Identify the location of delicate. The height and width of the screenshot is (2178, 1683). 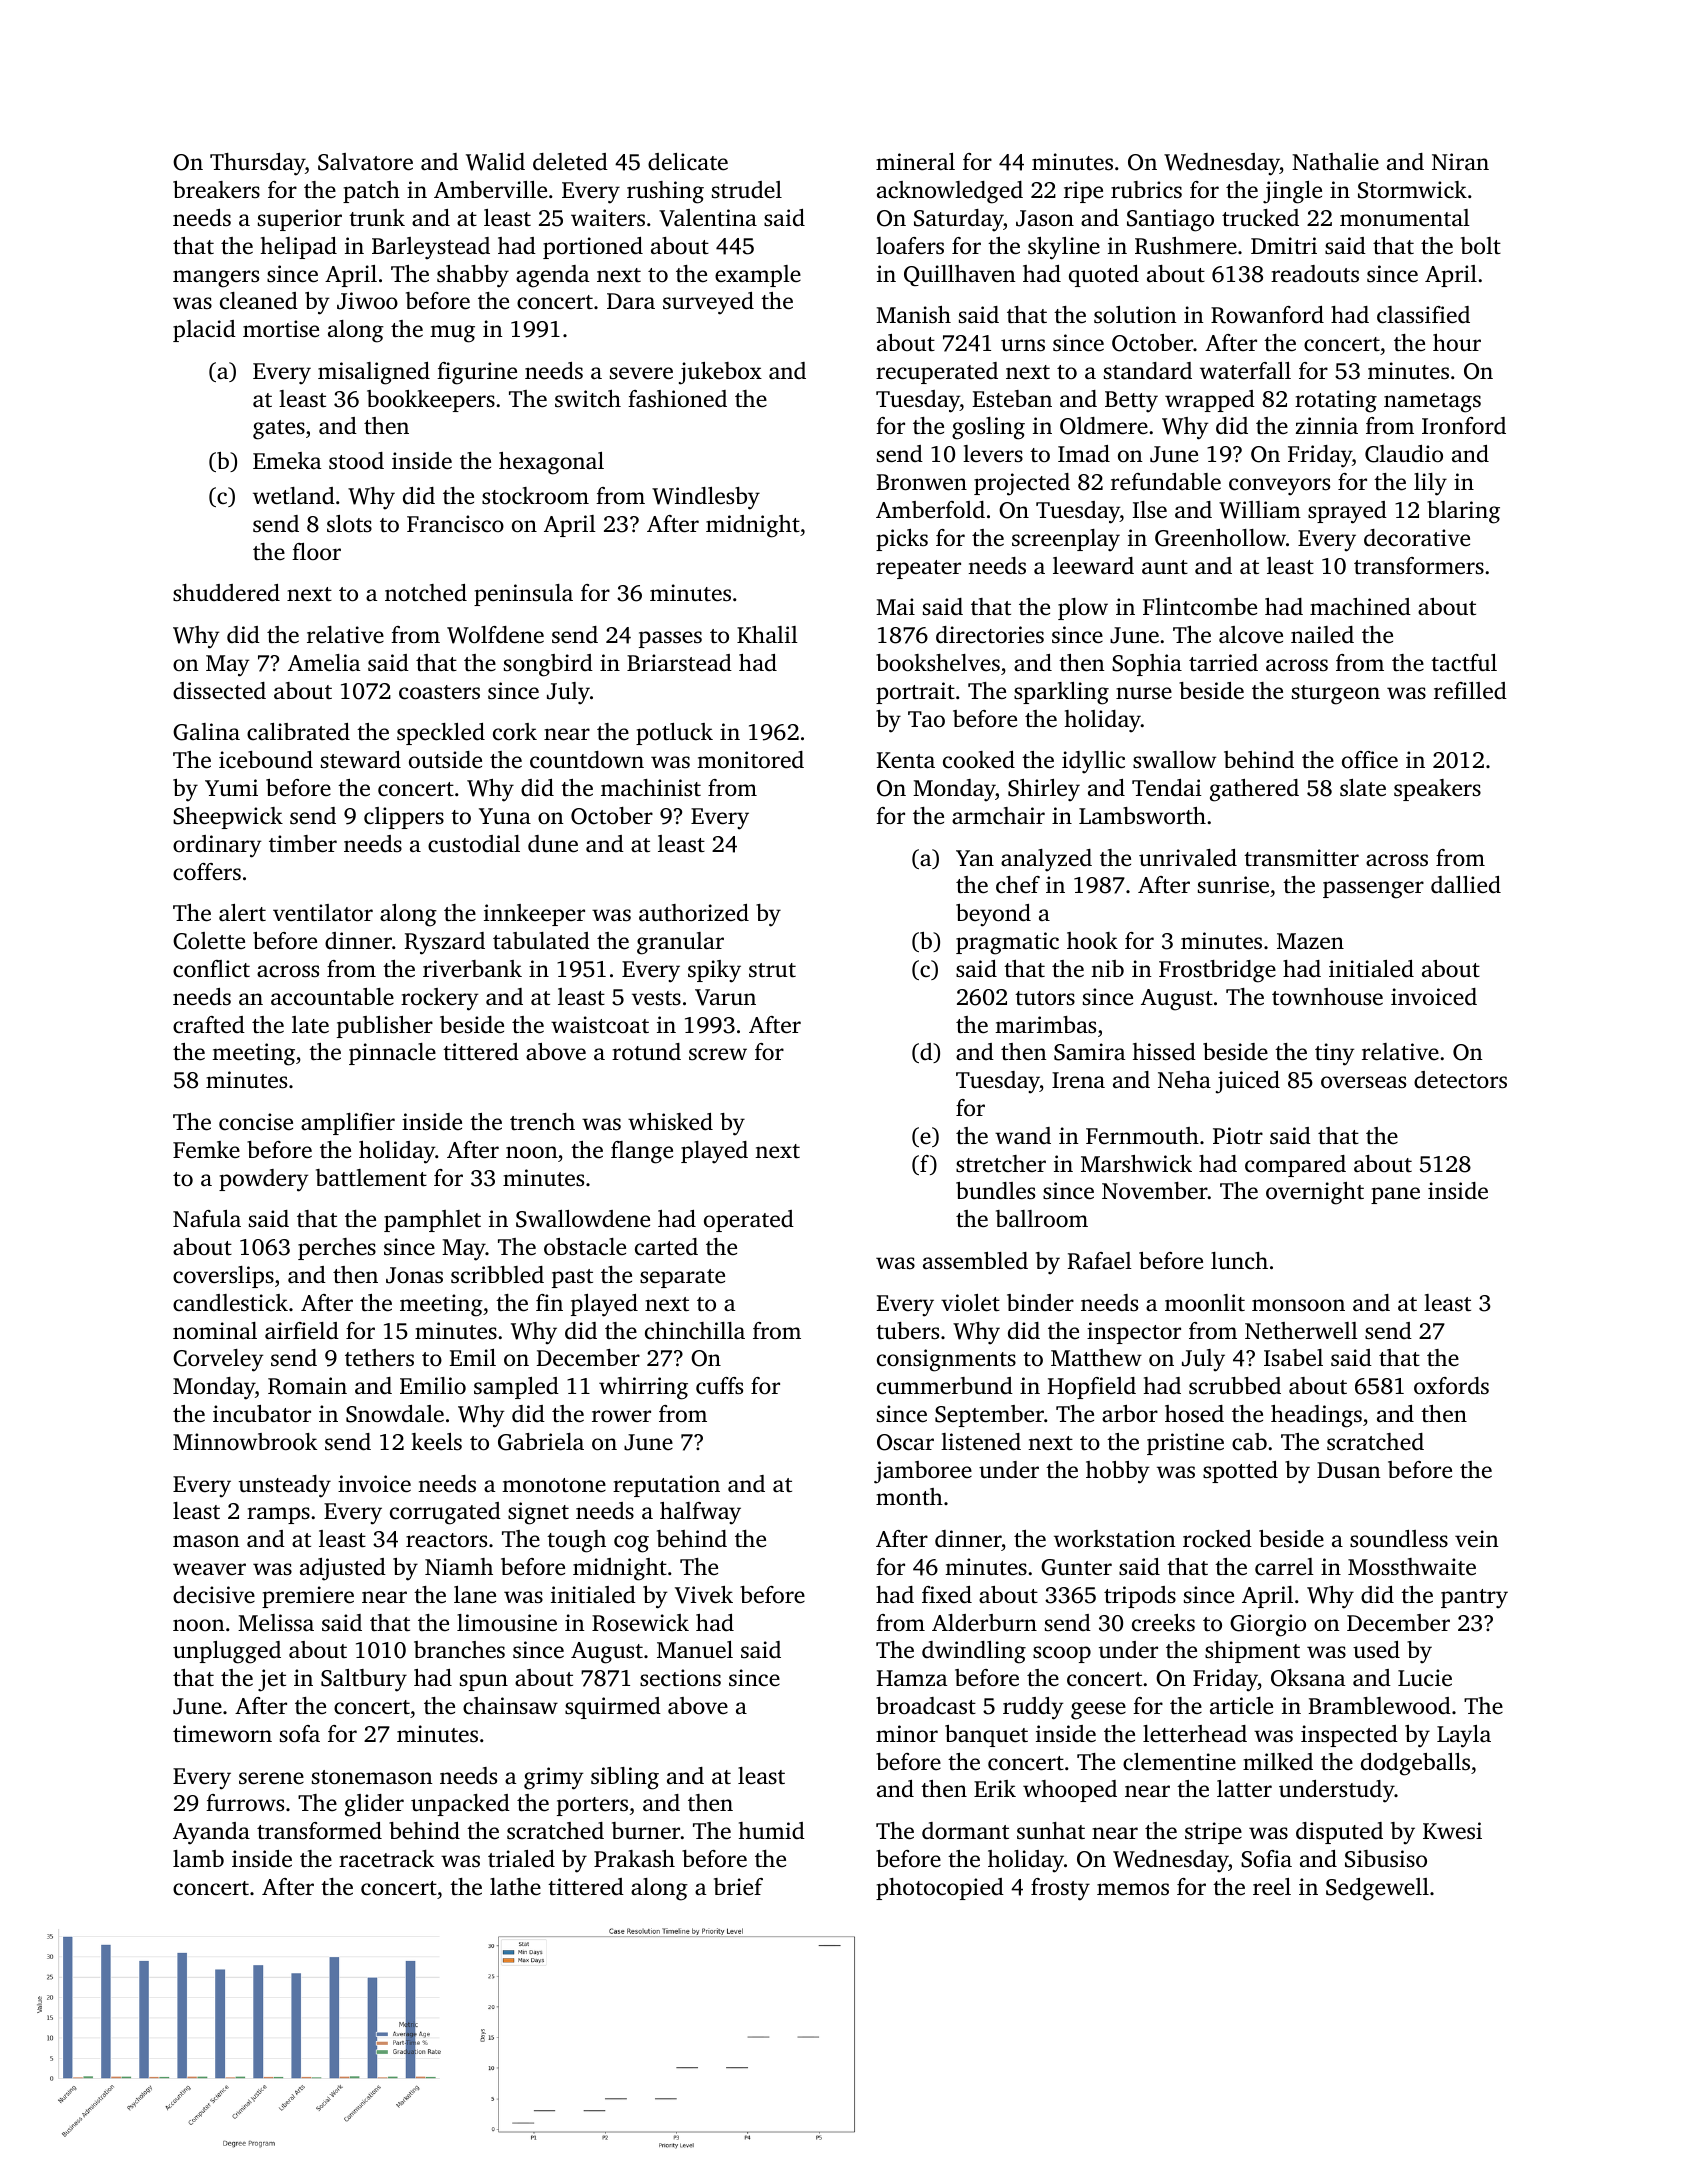
(688, 162).
